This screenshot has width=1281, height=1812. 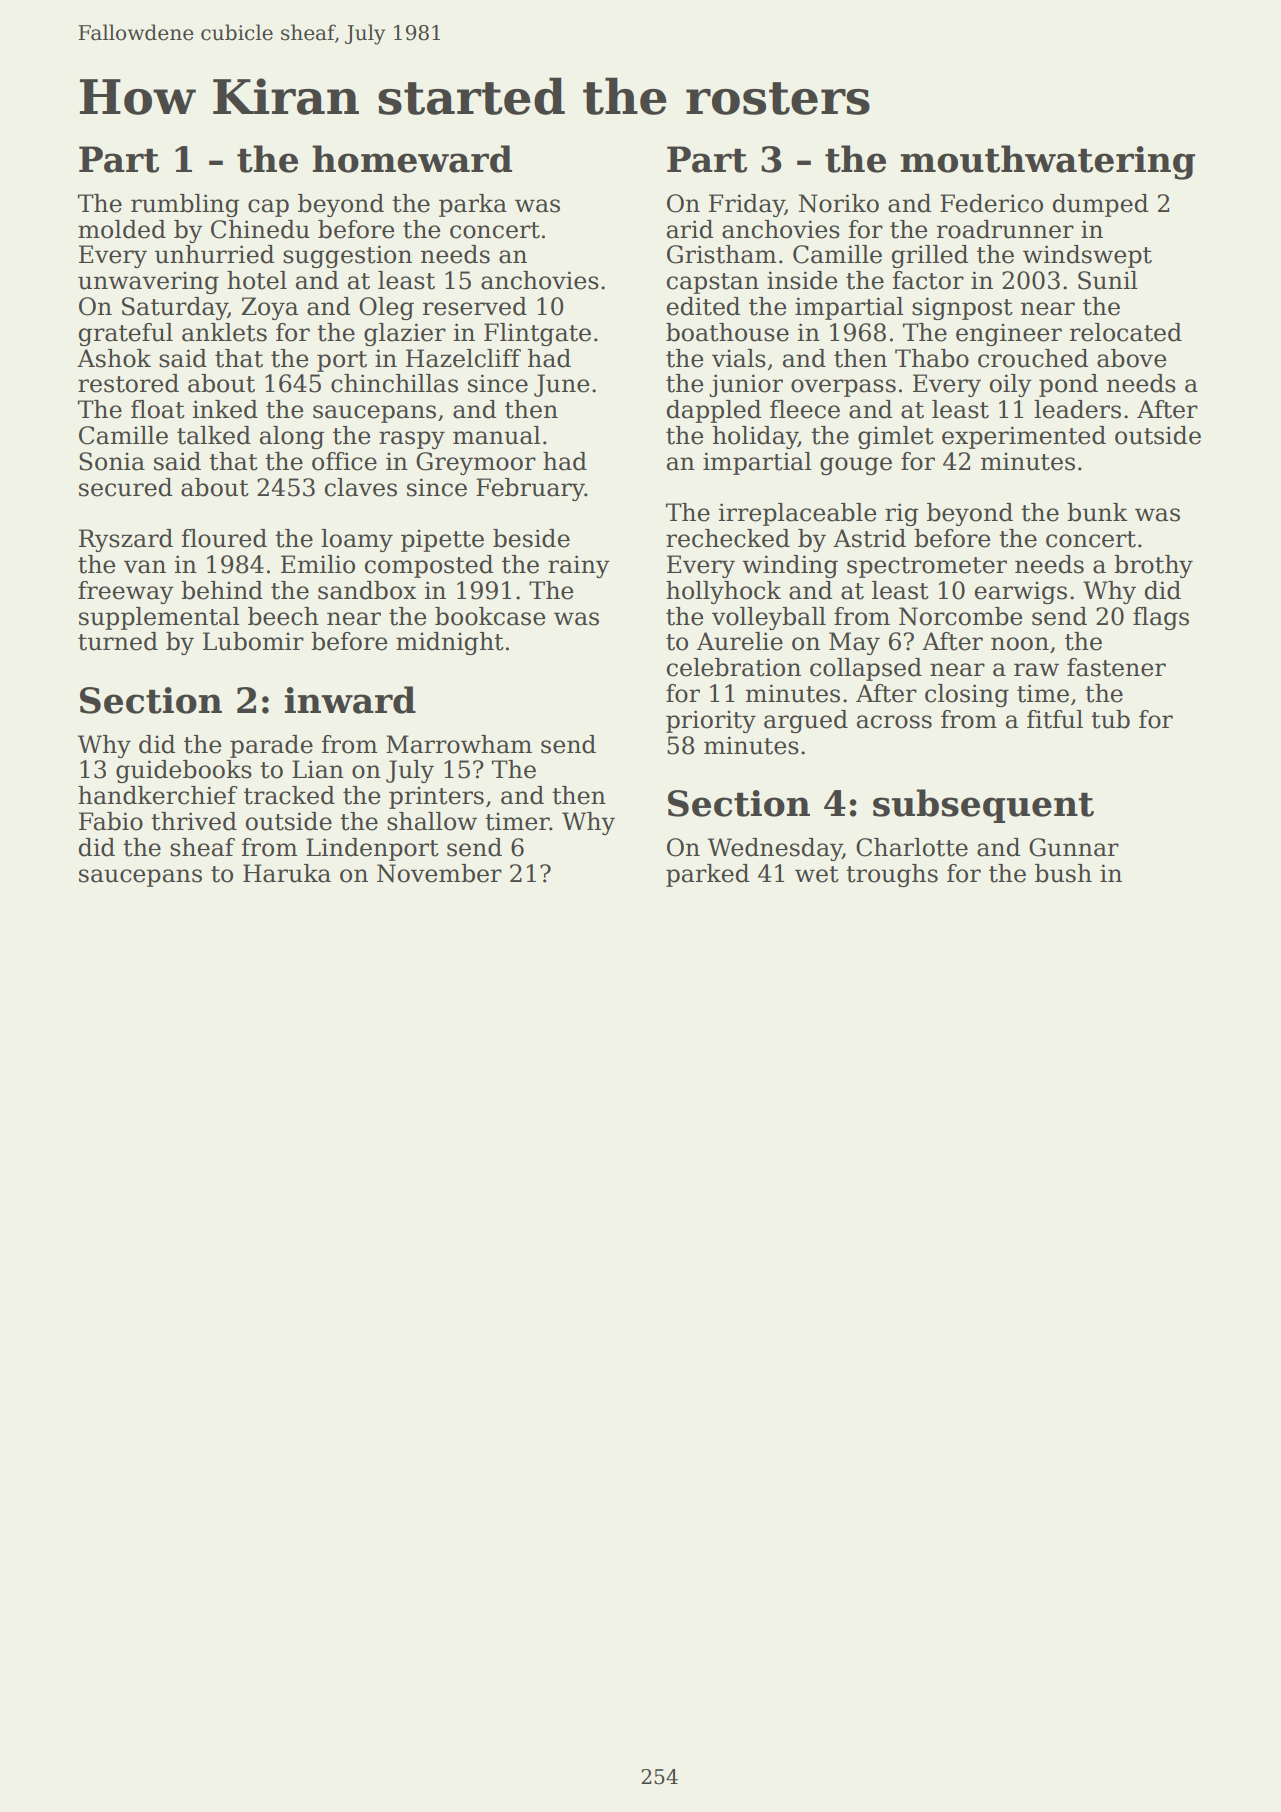 I want to click on float, so click(x=158, y=409).
